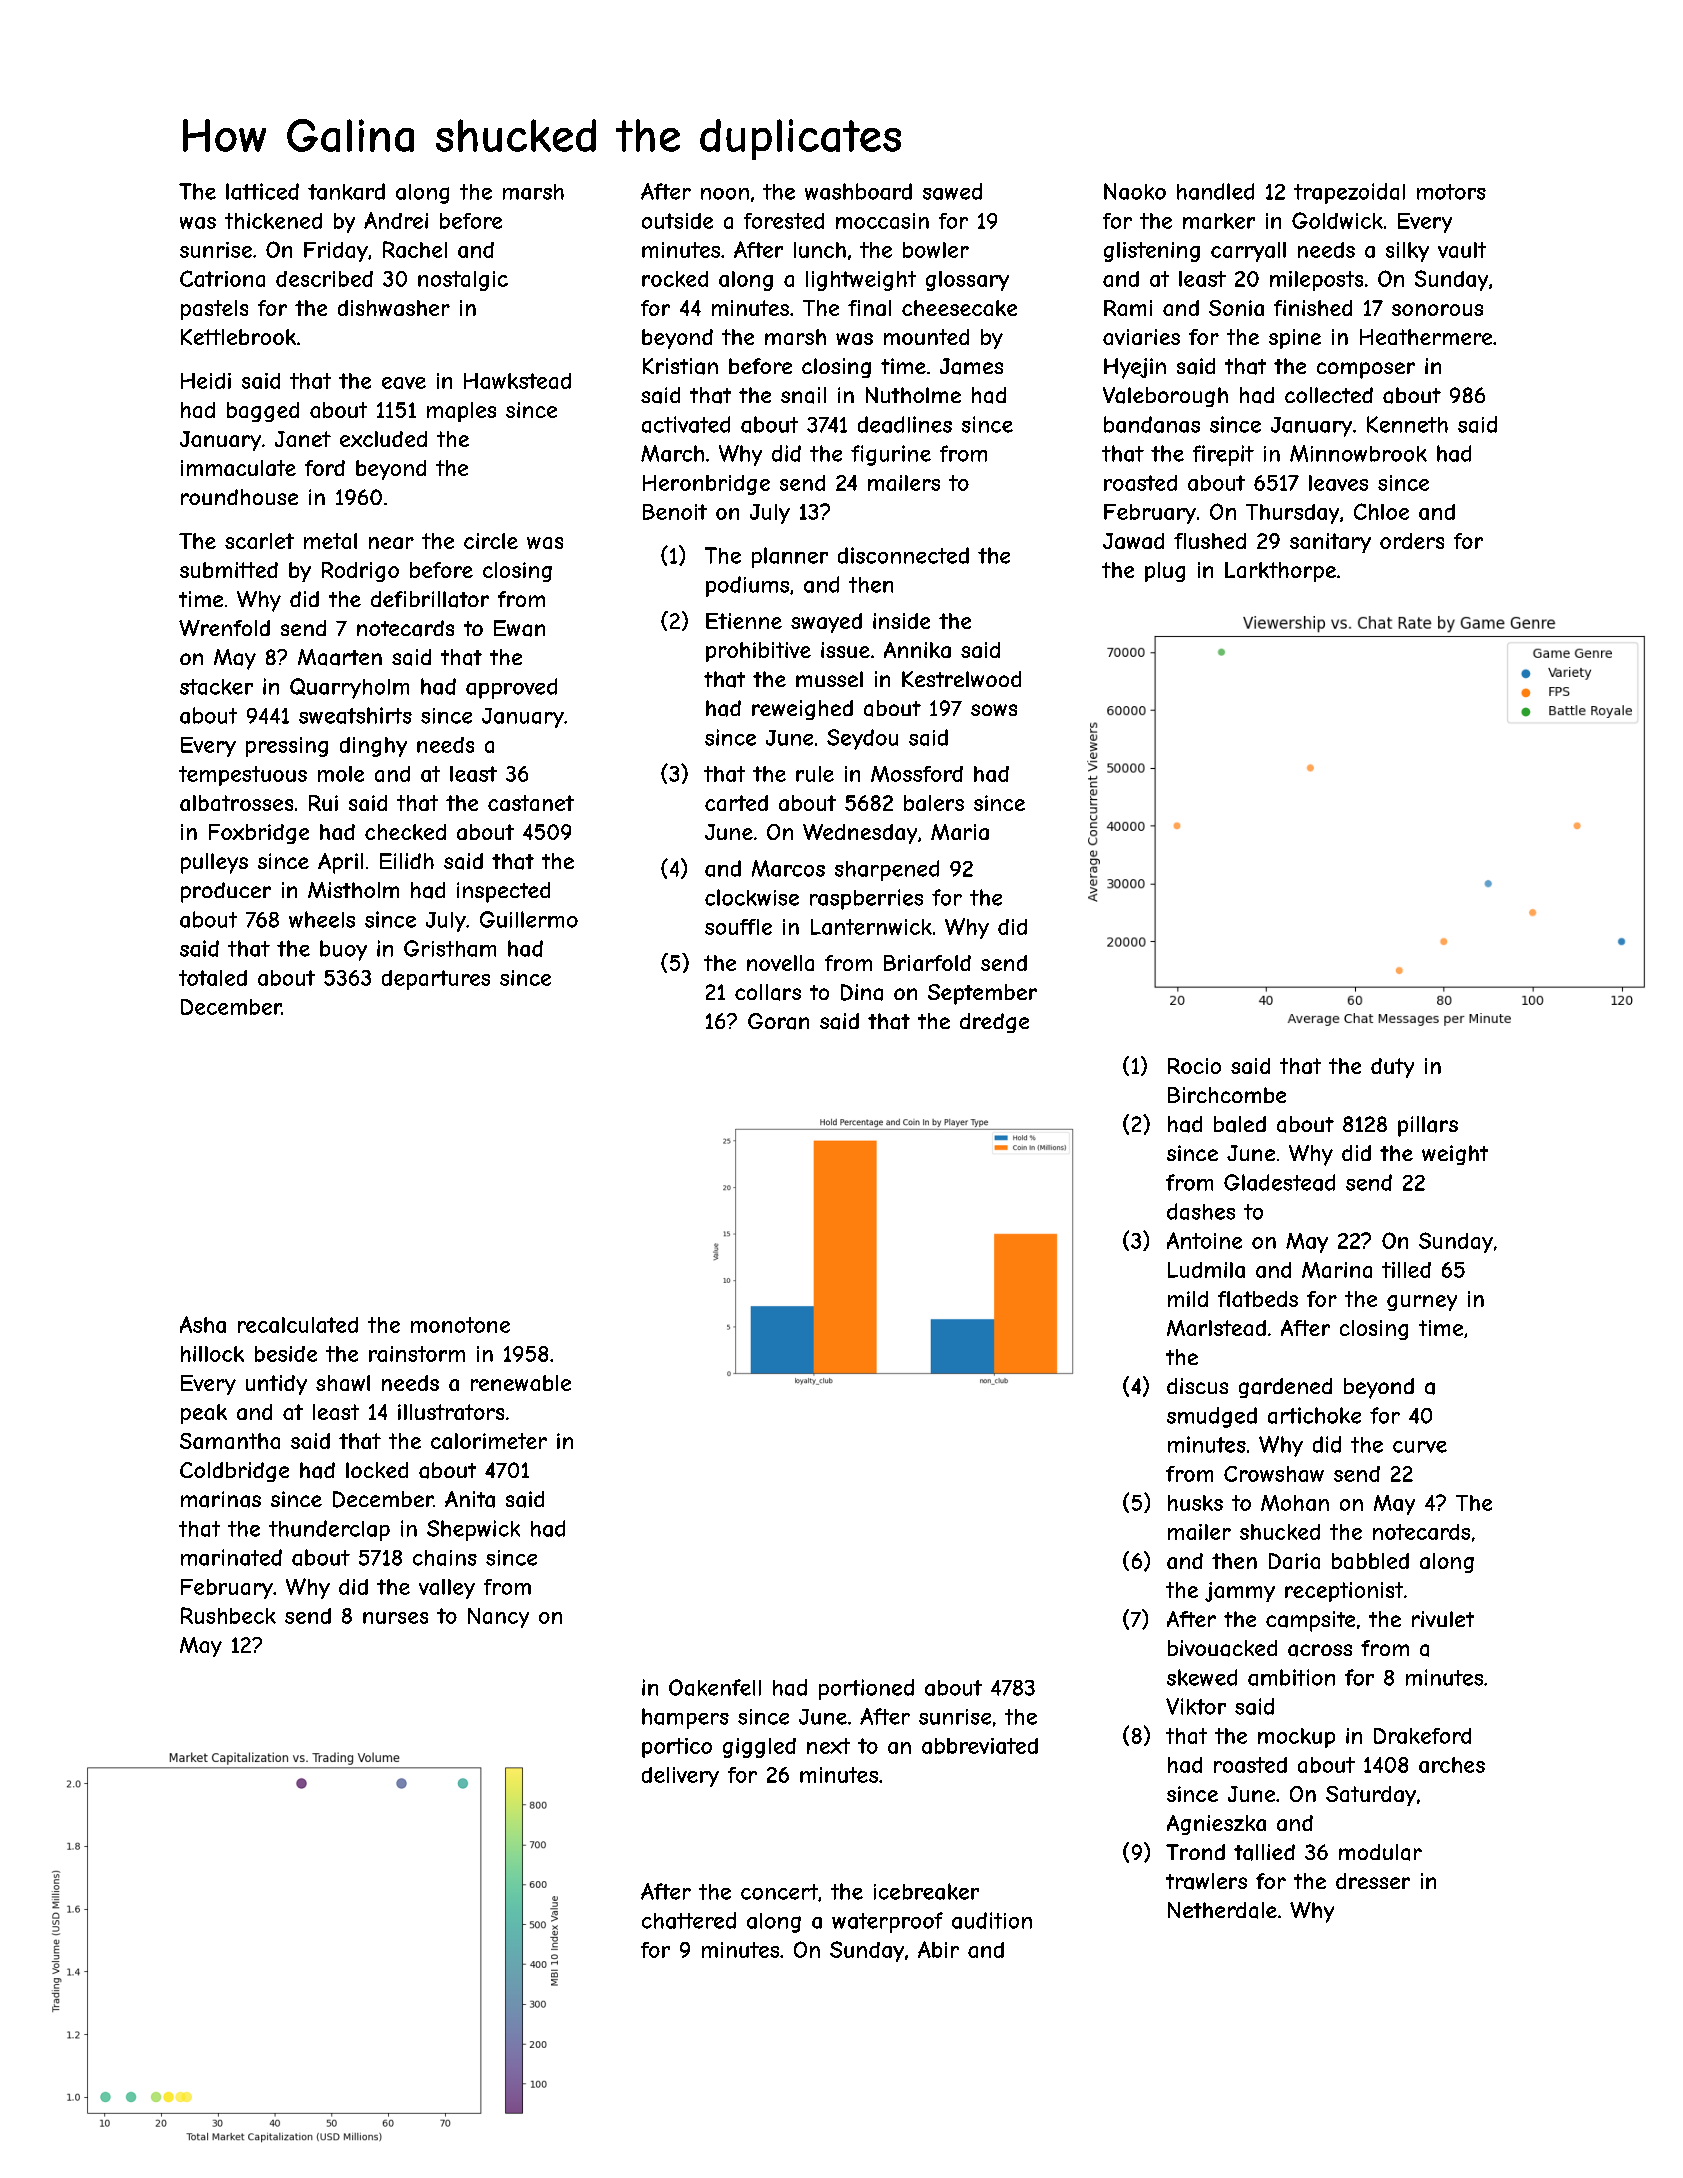  What do you see at coordinates (463, 281) in the screenshot?
I see `nostalgic` at bounding box center [463, 281].
